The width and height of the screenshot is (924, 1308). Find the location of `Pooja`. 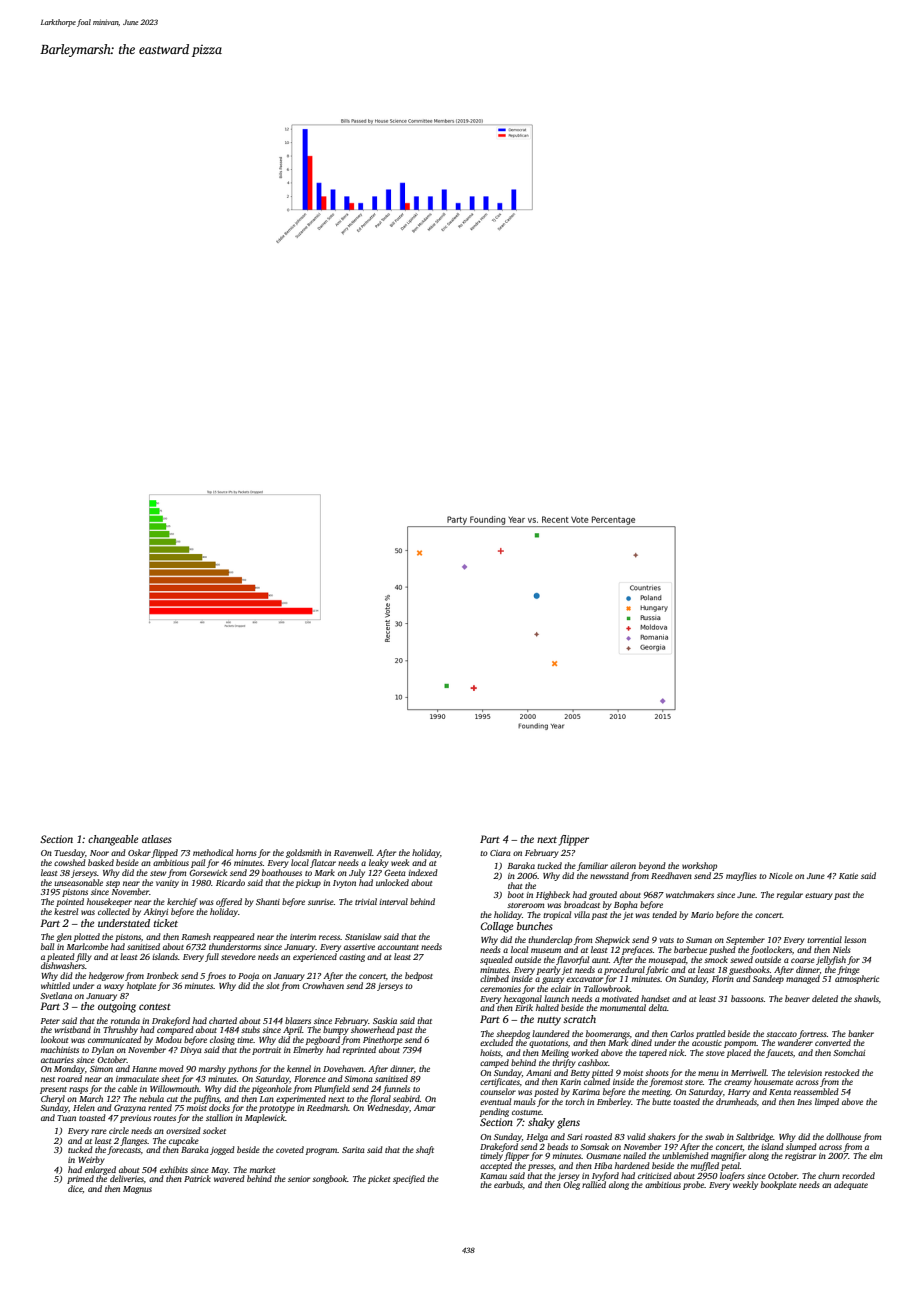

Pooja is located at coordinates (248, 977).
